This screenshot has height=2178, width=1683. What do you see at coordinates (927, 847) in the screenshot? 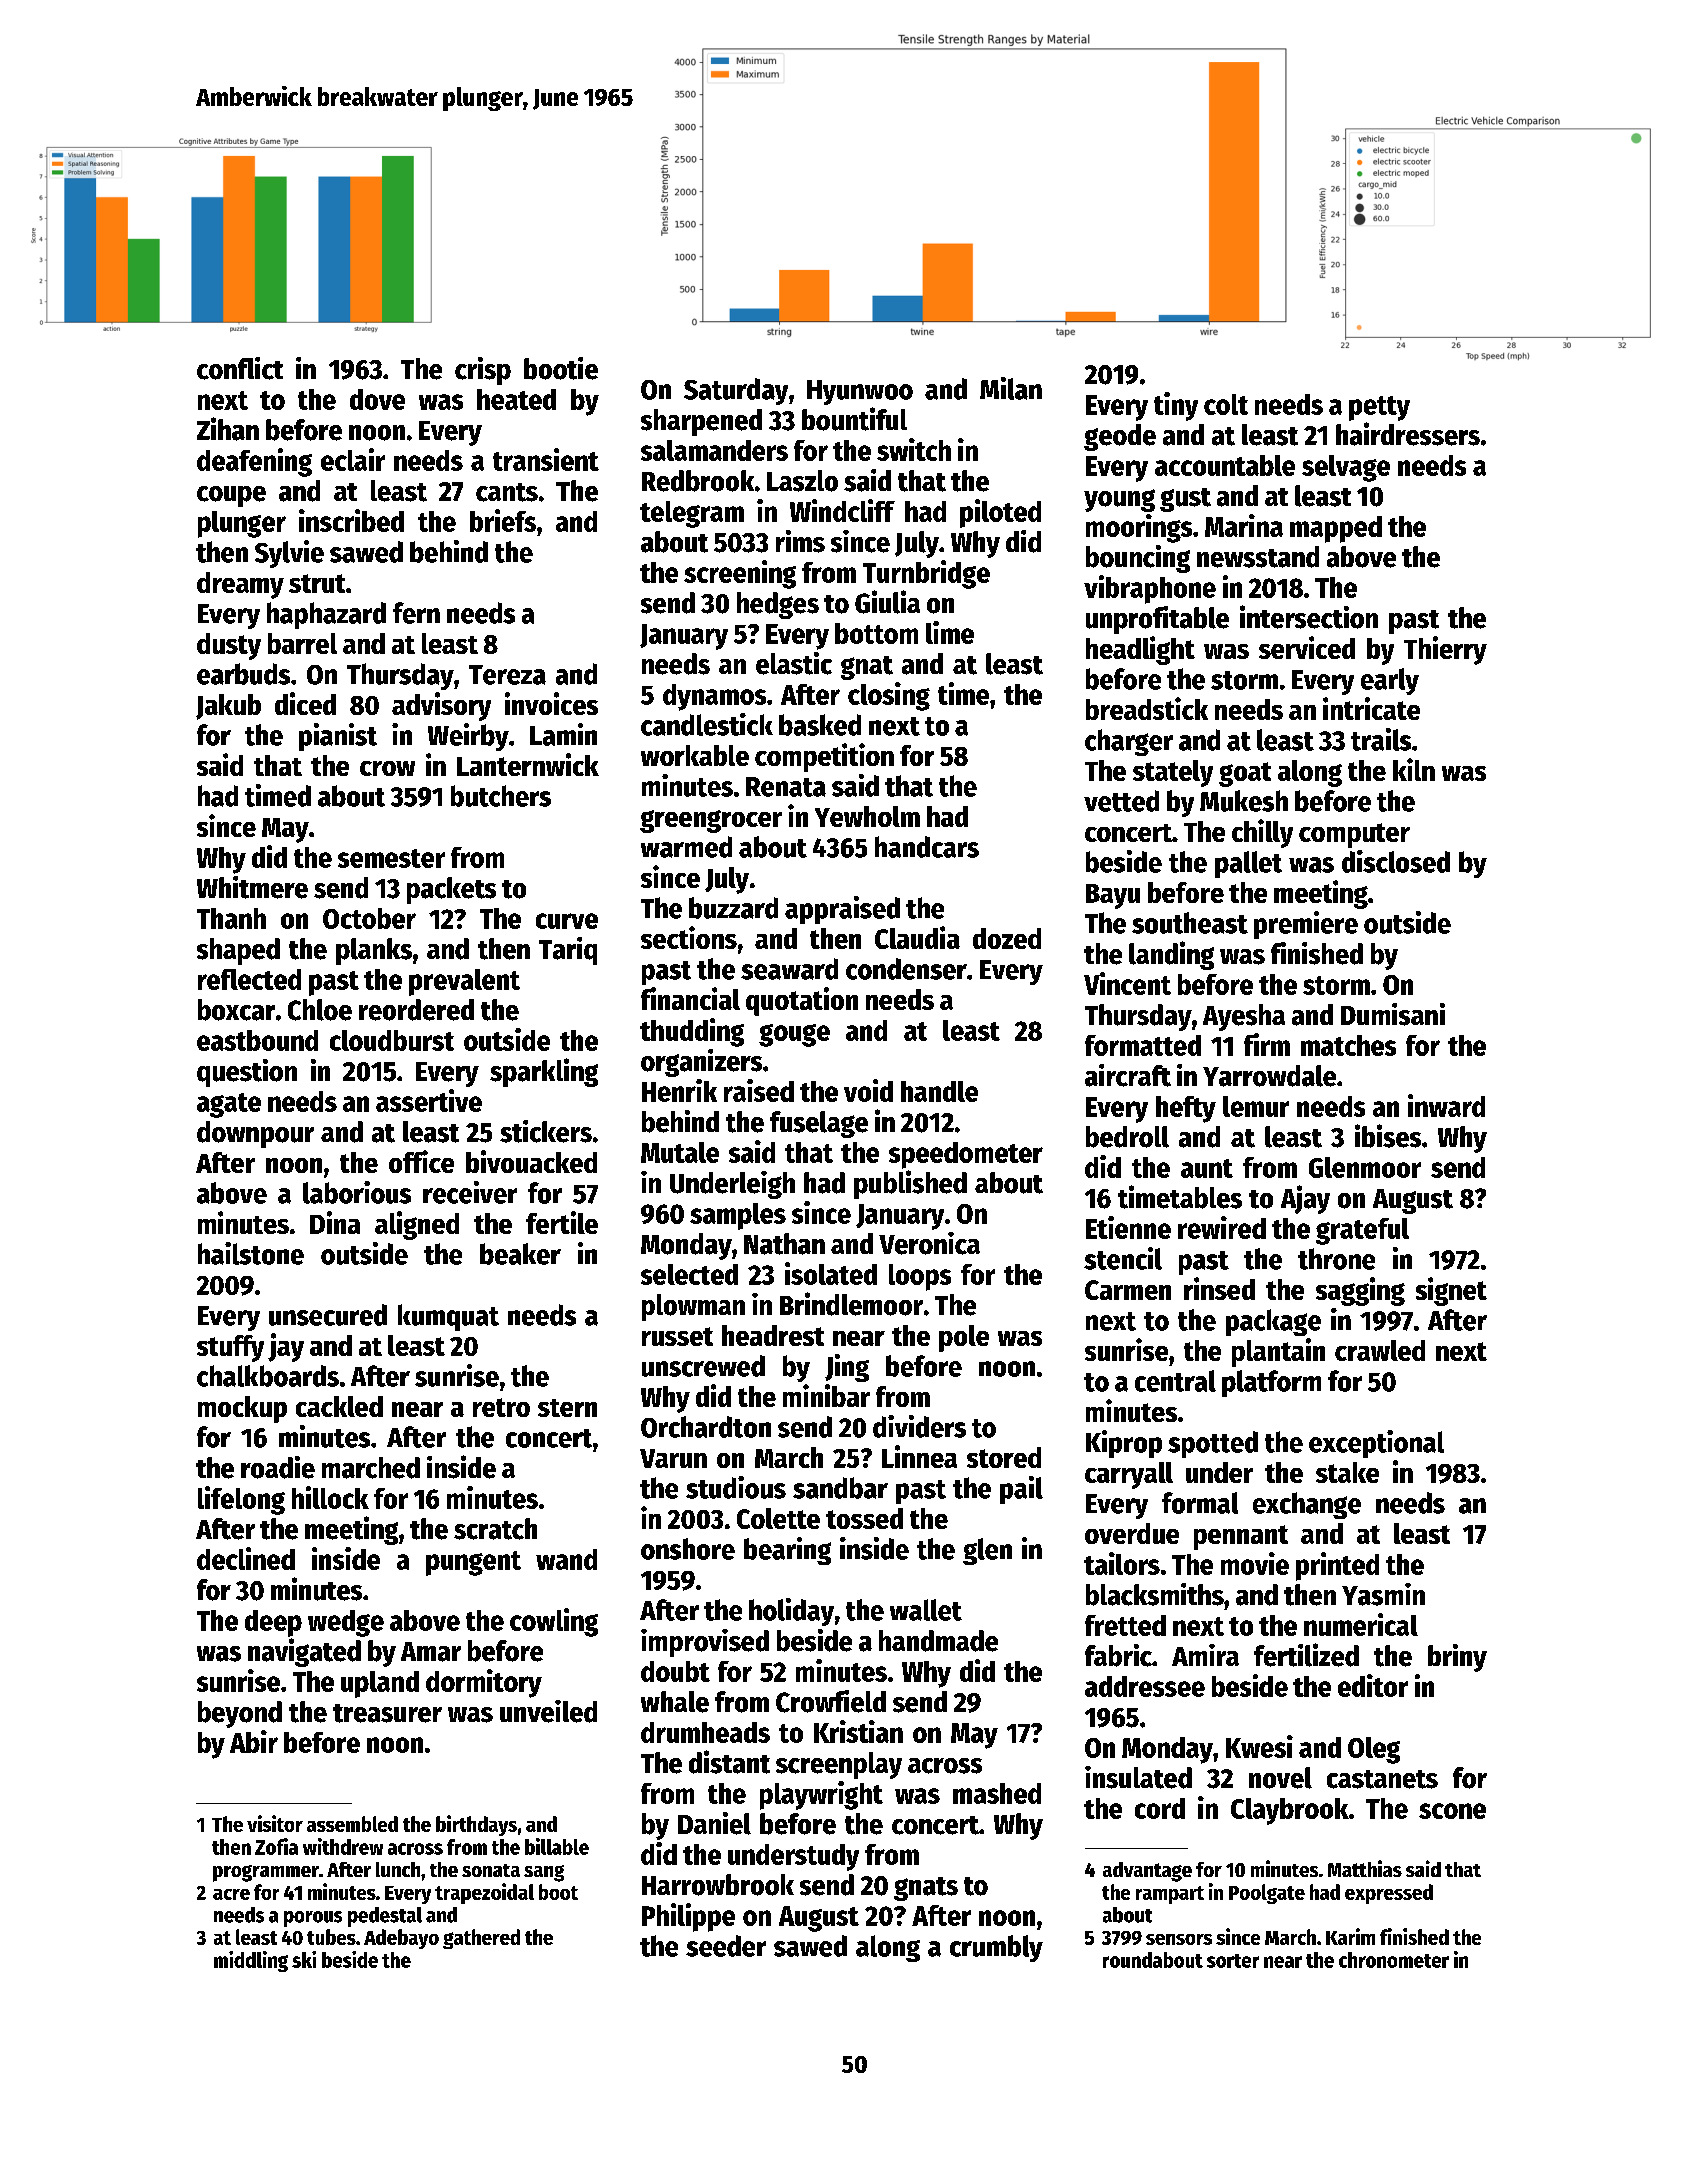
I see `handcars` at bounding box center [927, 847].
